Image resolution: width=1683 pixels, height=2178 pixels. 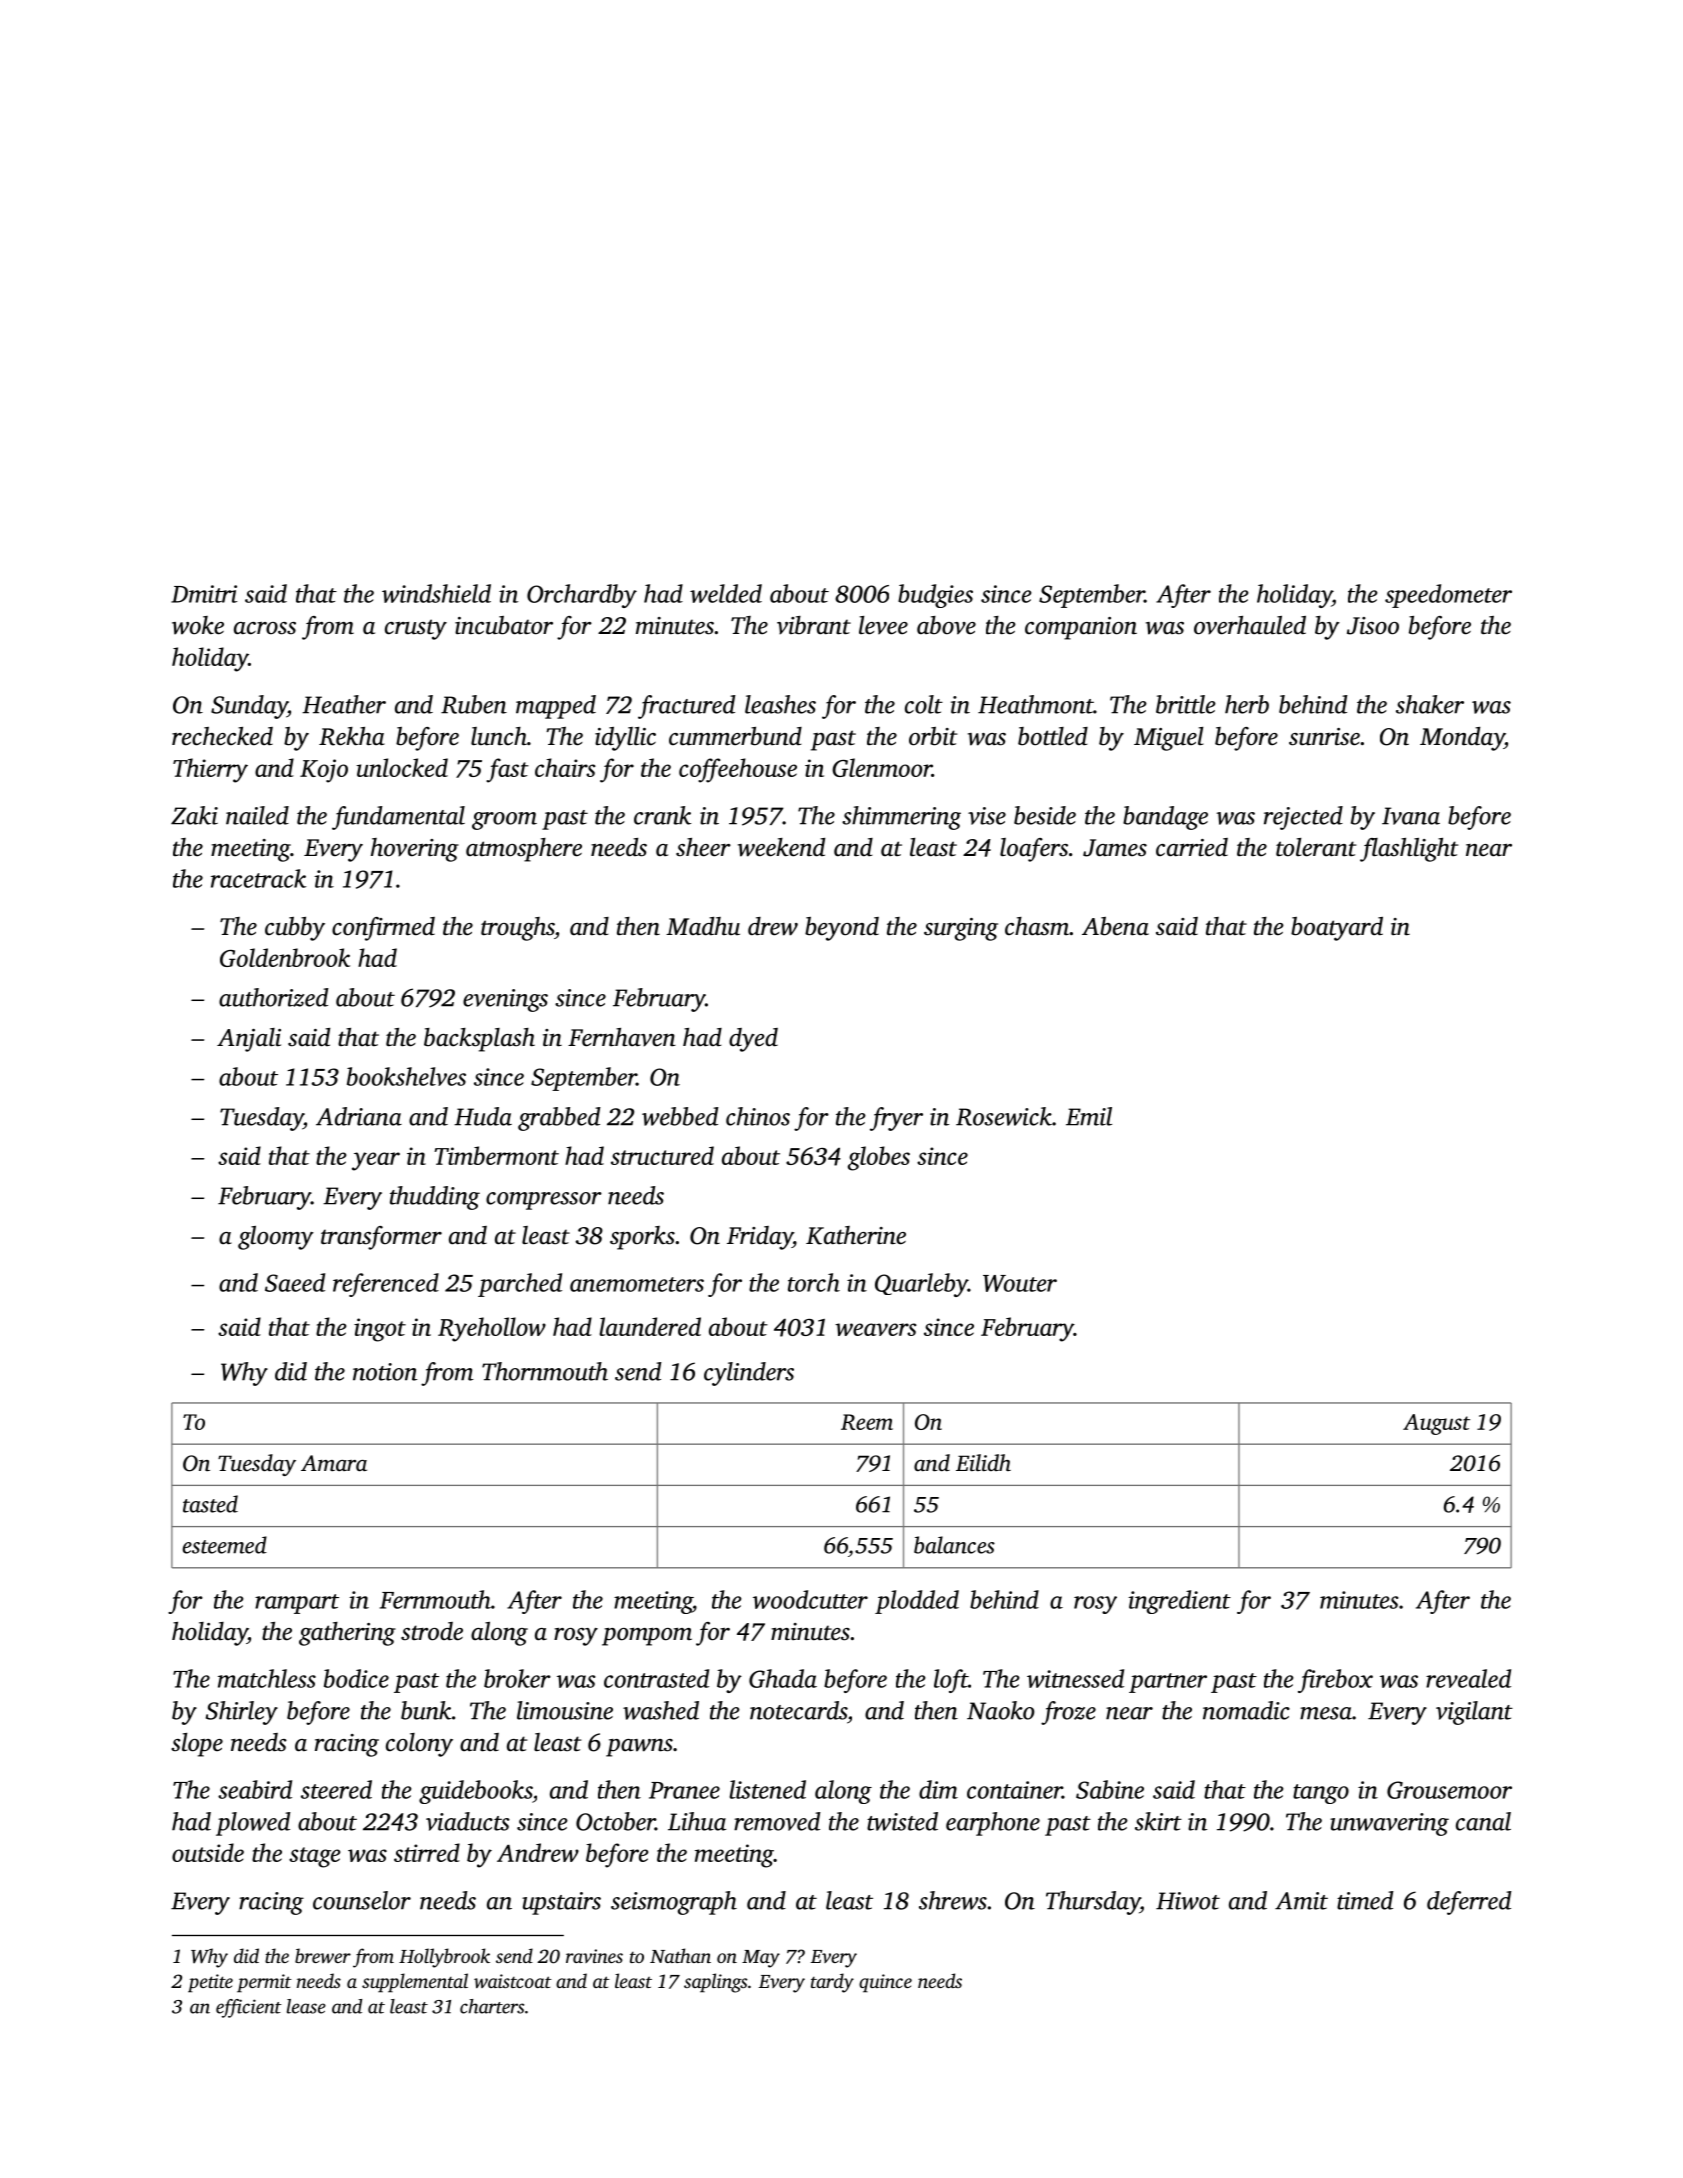 What do you see at coordinates (902, 1821) in the screenshot?
I see `twisted` at bounding box center [902, 1821].
